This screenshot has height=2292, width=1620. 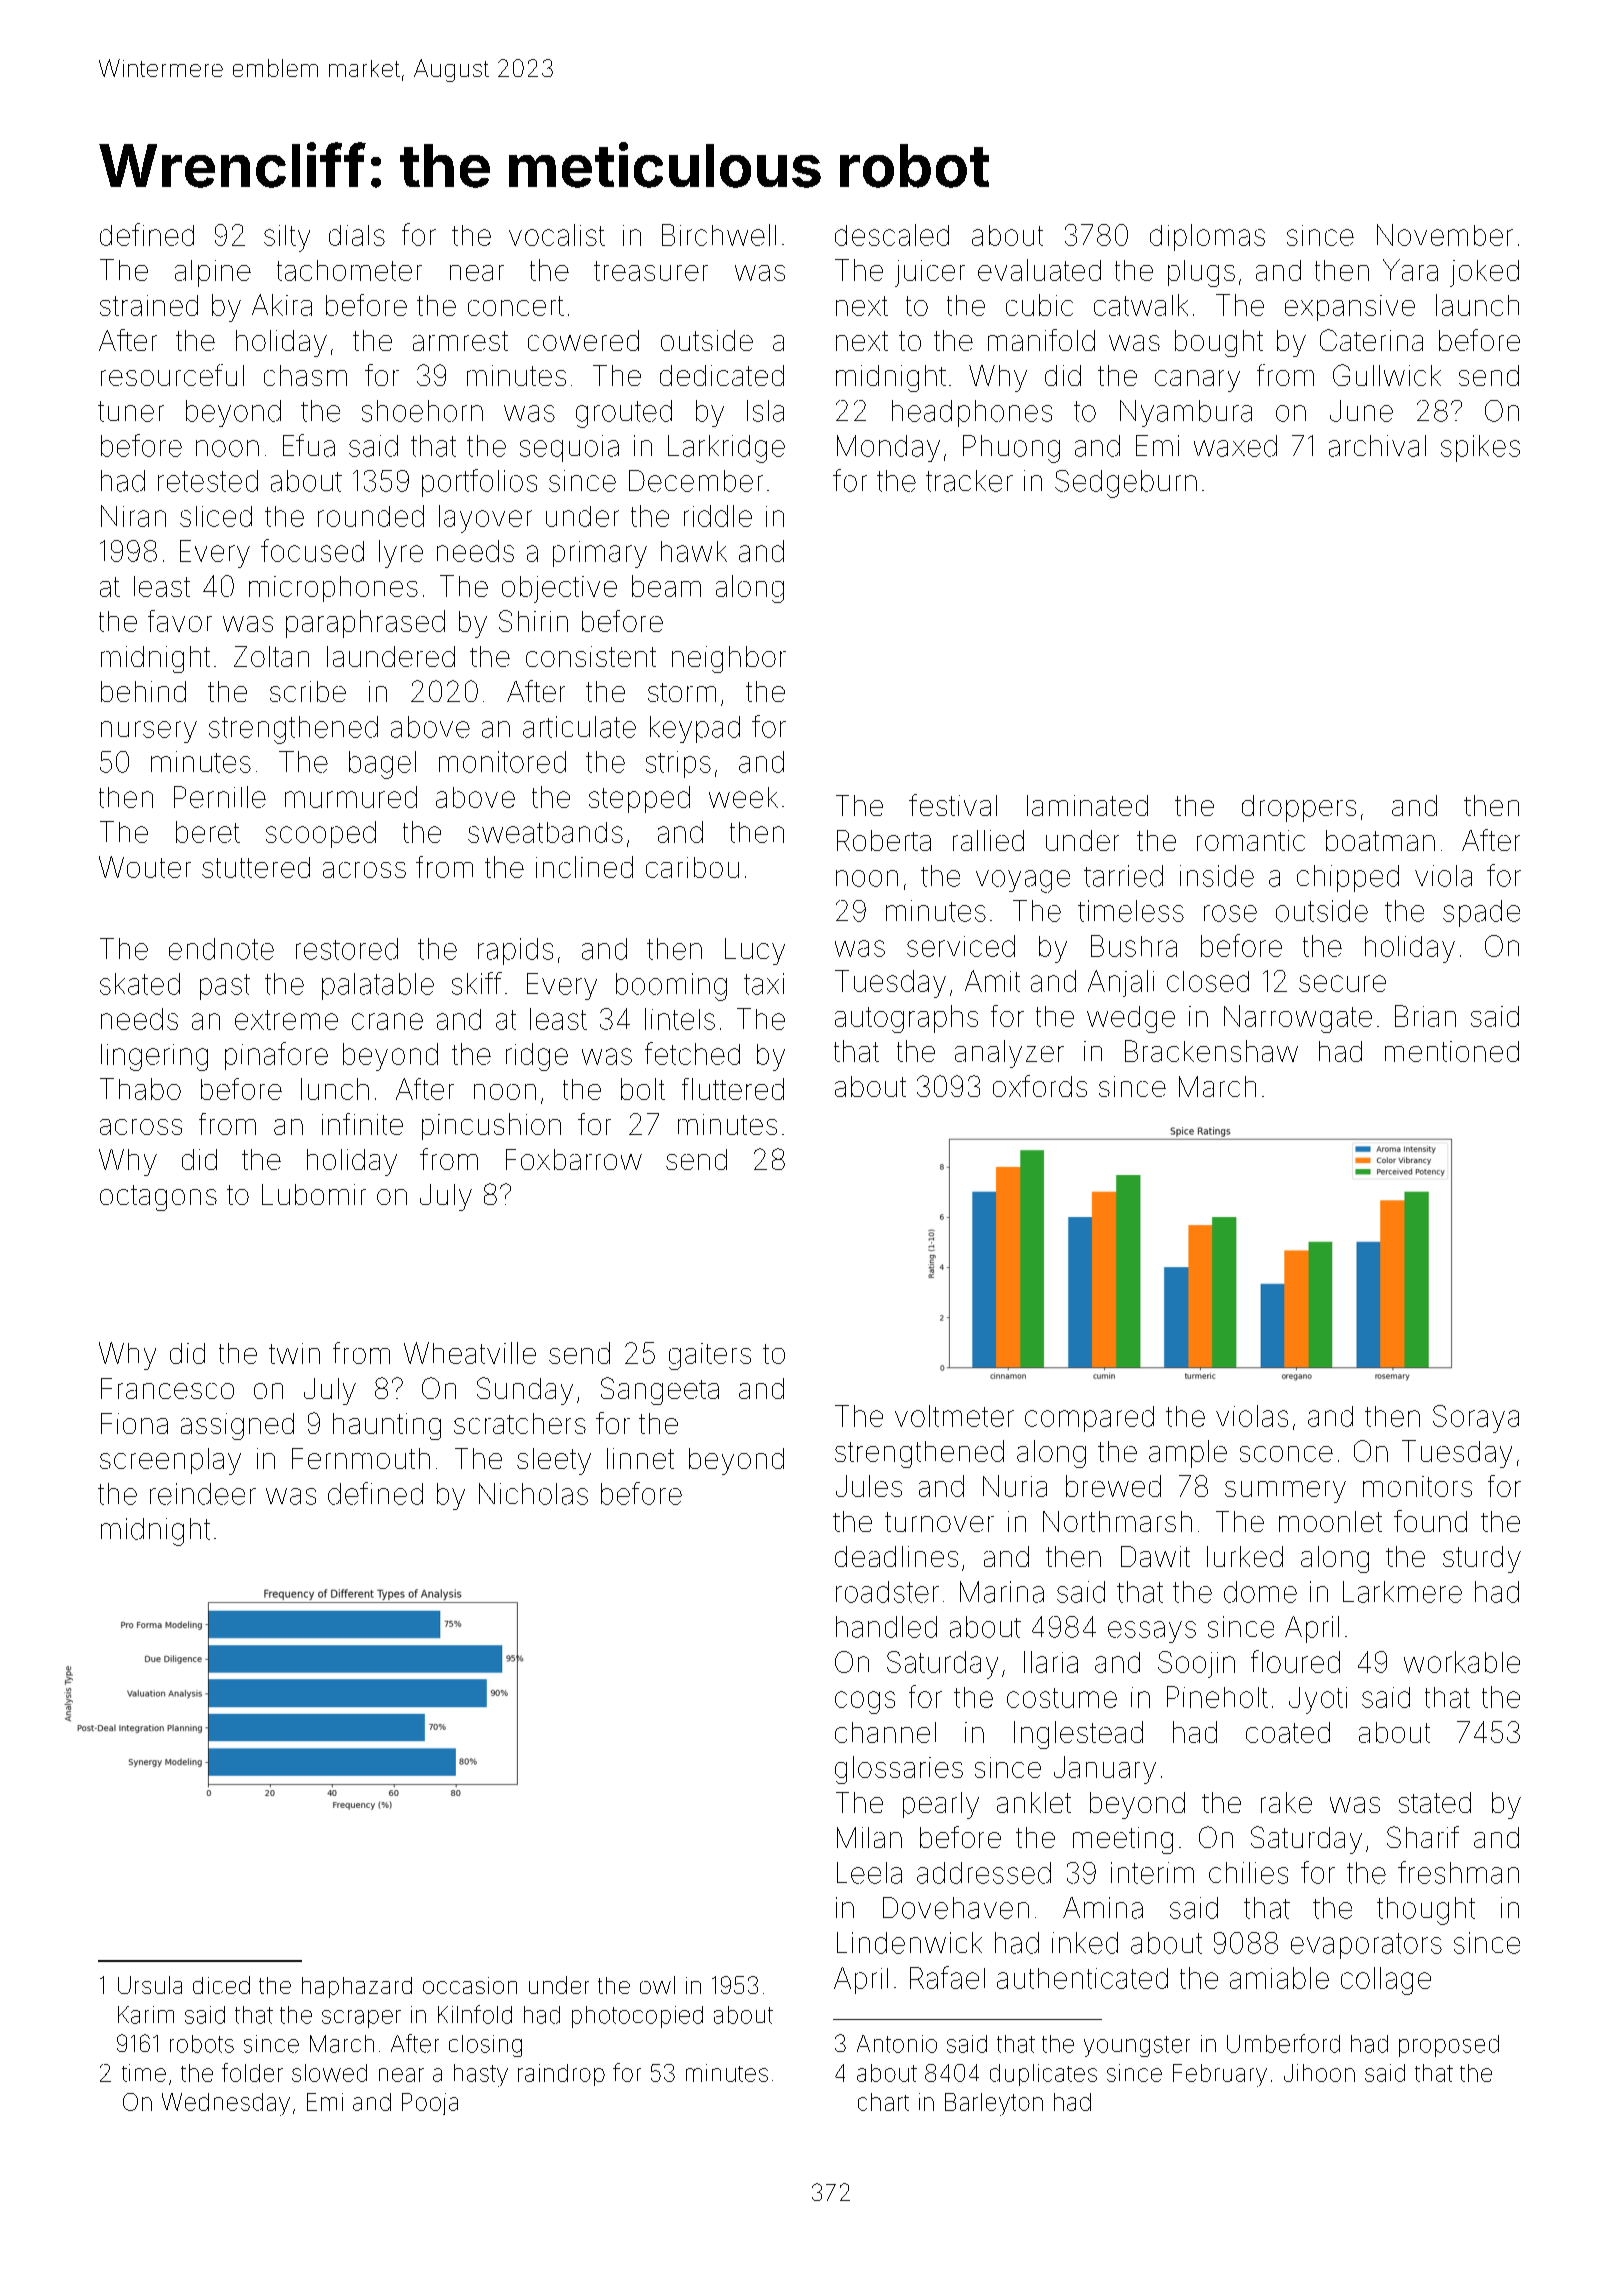 I want to click on juicer, so click(x=930, y=273).
